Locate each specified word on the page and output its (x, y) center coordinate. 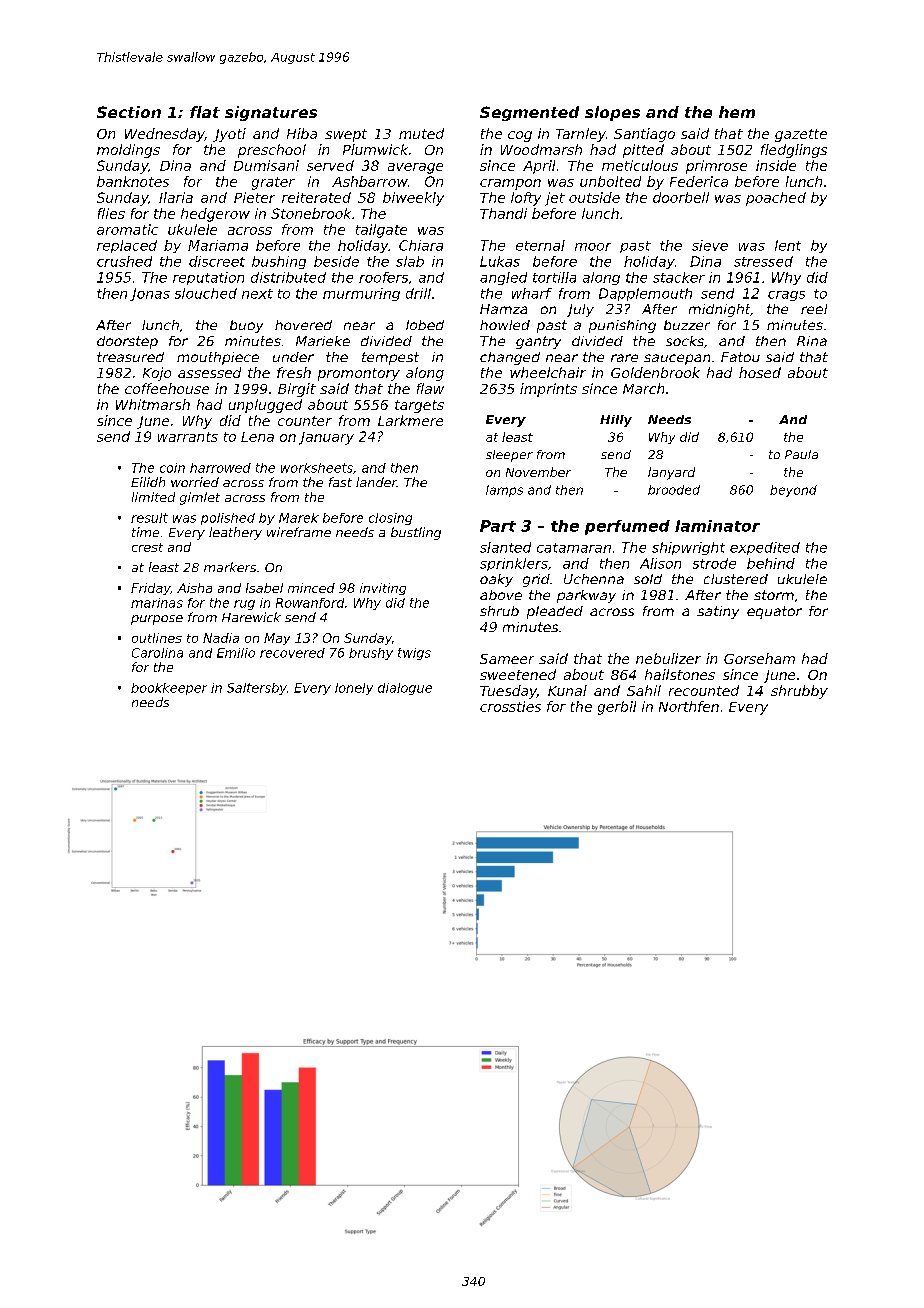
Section (129, 112)
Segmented (529, 113)
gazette (801, 135)
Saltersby (257, 689)
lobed (425, 325)
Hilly (616, 421)
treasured (130, 357)
